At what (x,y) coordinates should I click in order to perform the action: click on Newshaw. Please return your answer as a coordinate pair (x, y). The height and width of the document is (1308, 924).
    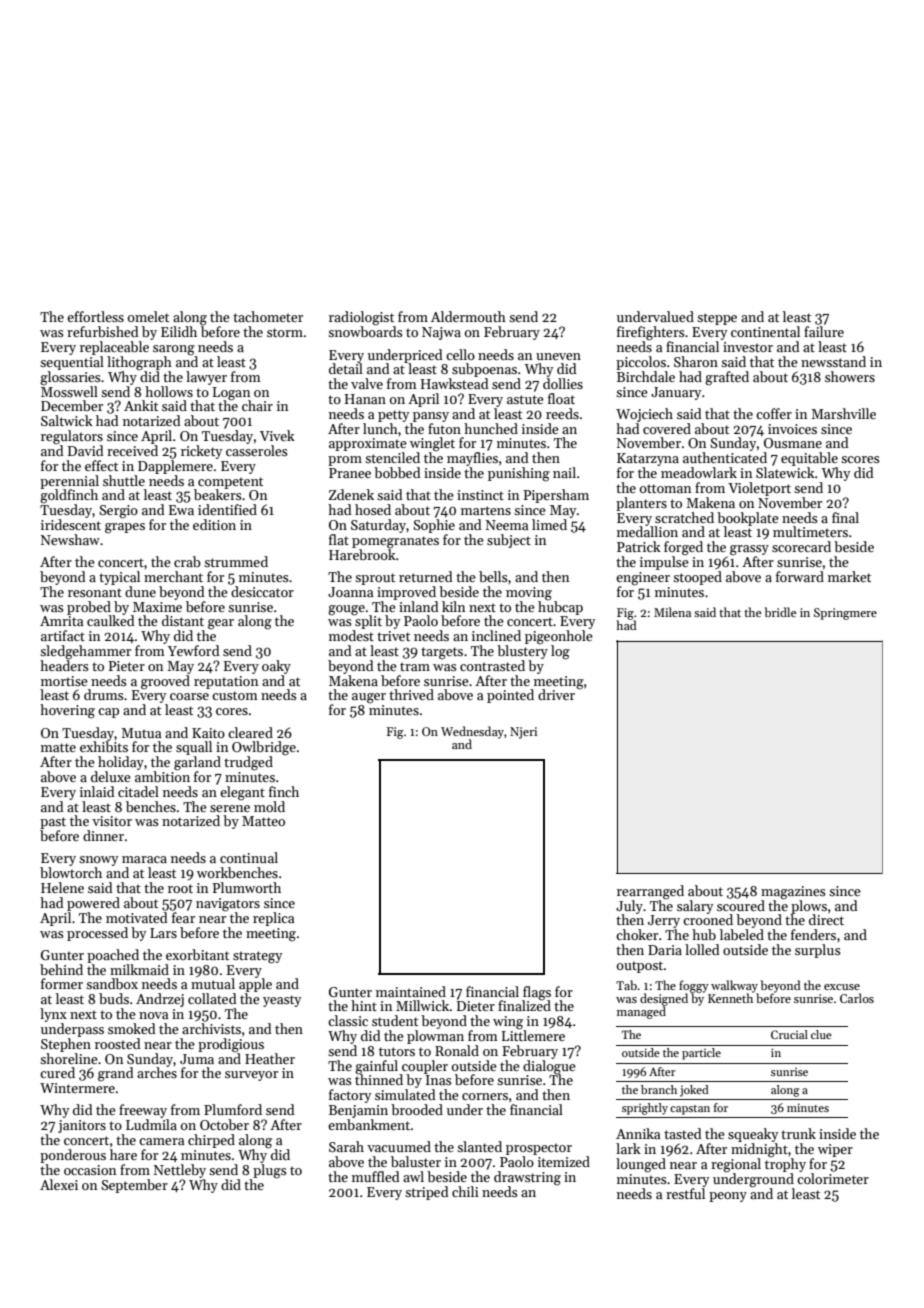
    Looking at the image, I should click on (70, 539).
